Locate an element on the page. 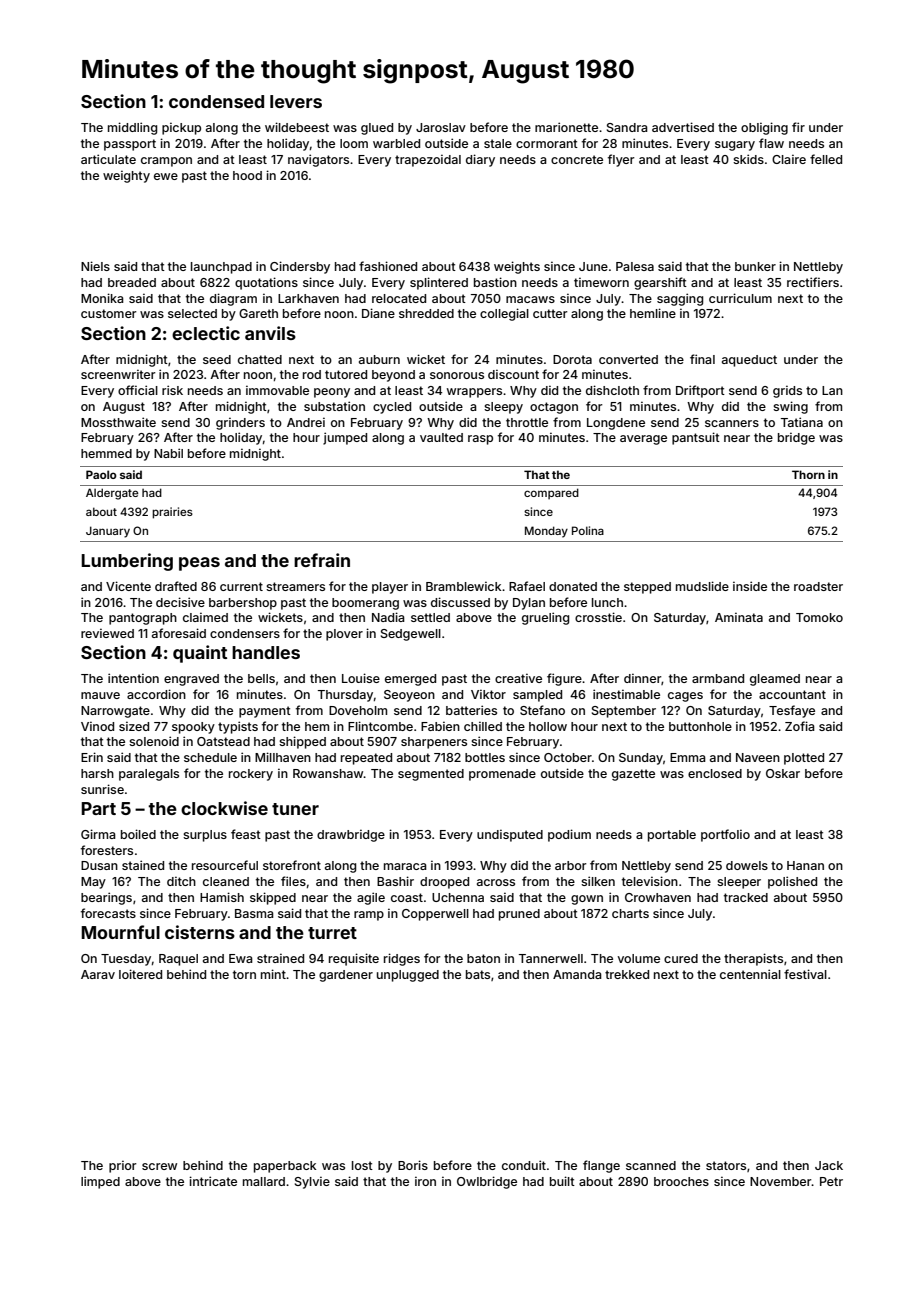  schedule is located at coordinates (210, 757).
